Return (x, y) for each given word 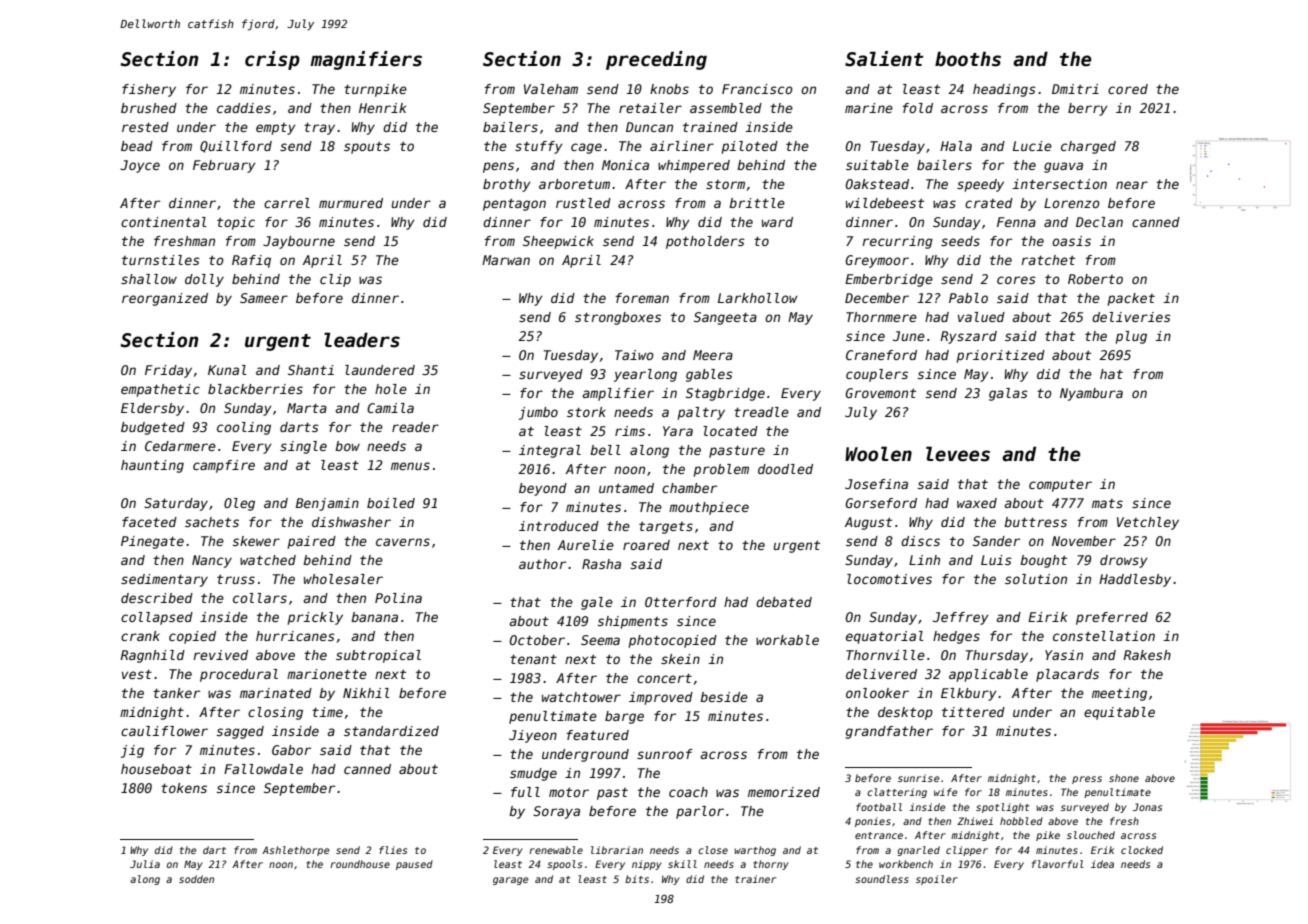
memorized (784, 792)
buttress (1035, 522)
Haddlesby (1135, 580)
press (1087, 780)
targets (666, 527)
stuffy (539, 147)
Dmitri (1075, 89)
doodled (785, 469)
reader (415, 427)
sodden (196, 879)
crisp (272, 60)
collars (260, 598)
